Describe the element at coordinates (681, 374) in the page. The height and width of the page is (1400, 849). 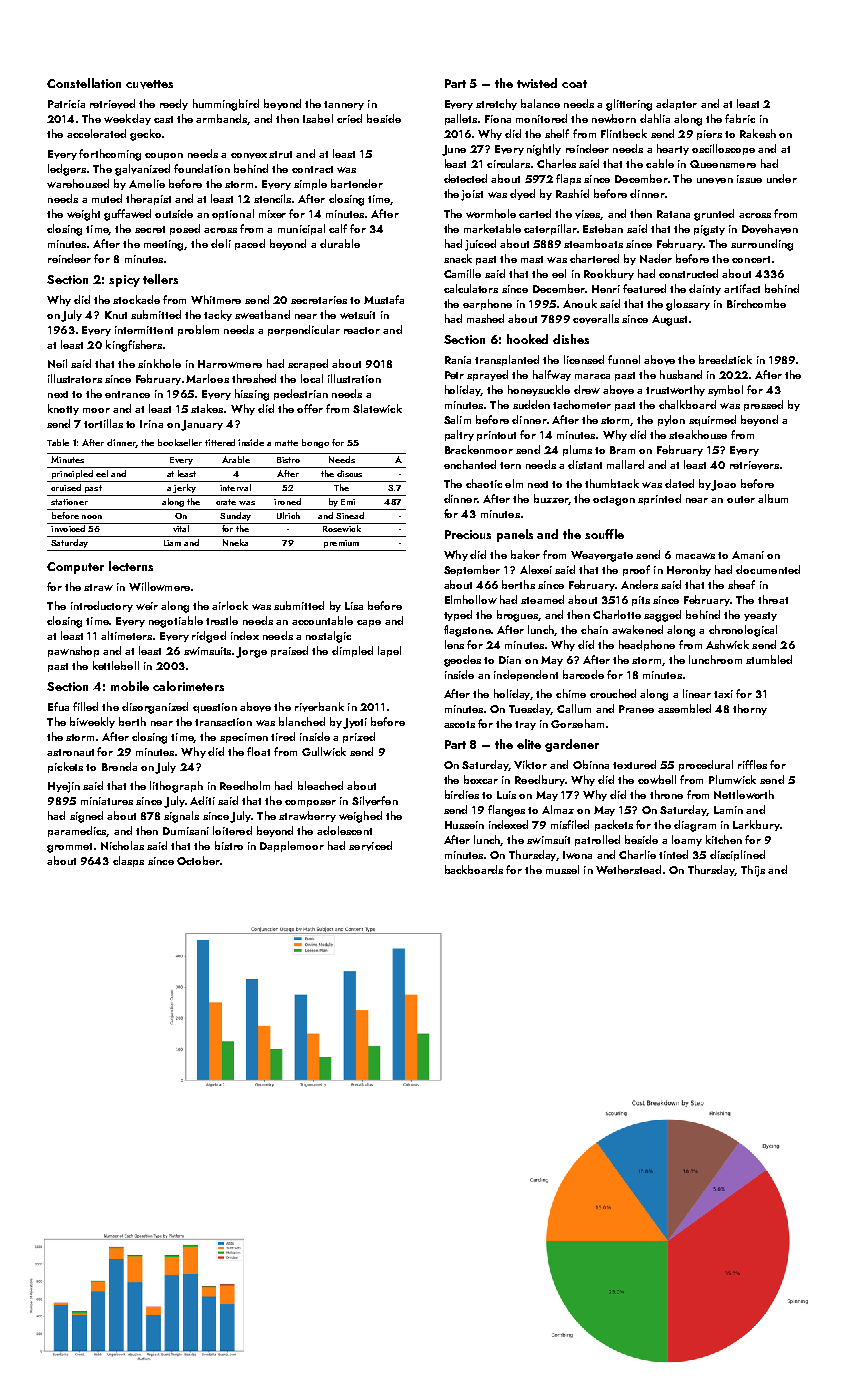
I see `husband` at that location.
